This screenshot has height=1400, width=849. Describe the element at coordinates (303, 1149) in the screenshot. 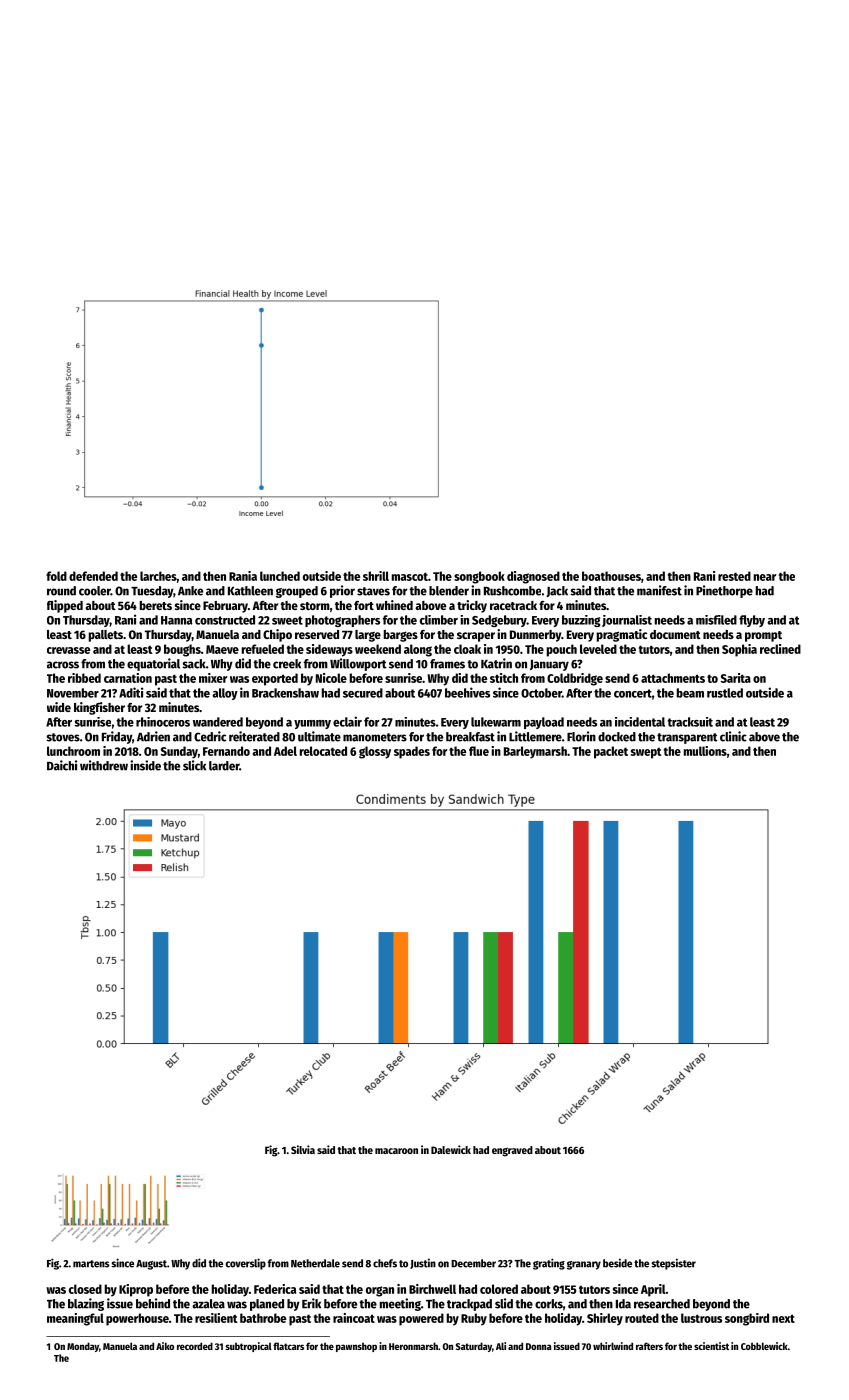

I see `Silvia` at that location.
